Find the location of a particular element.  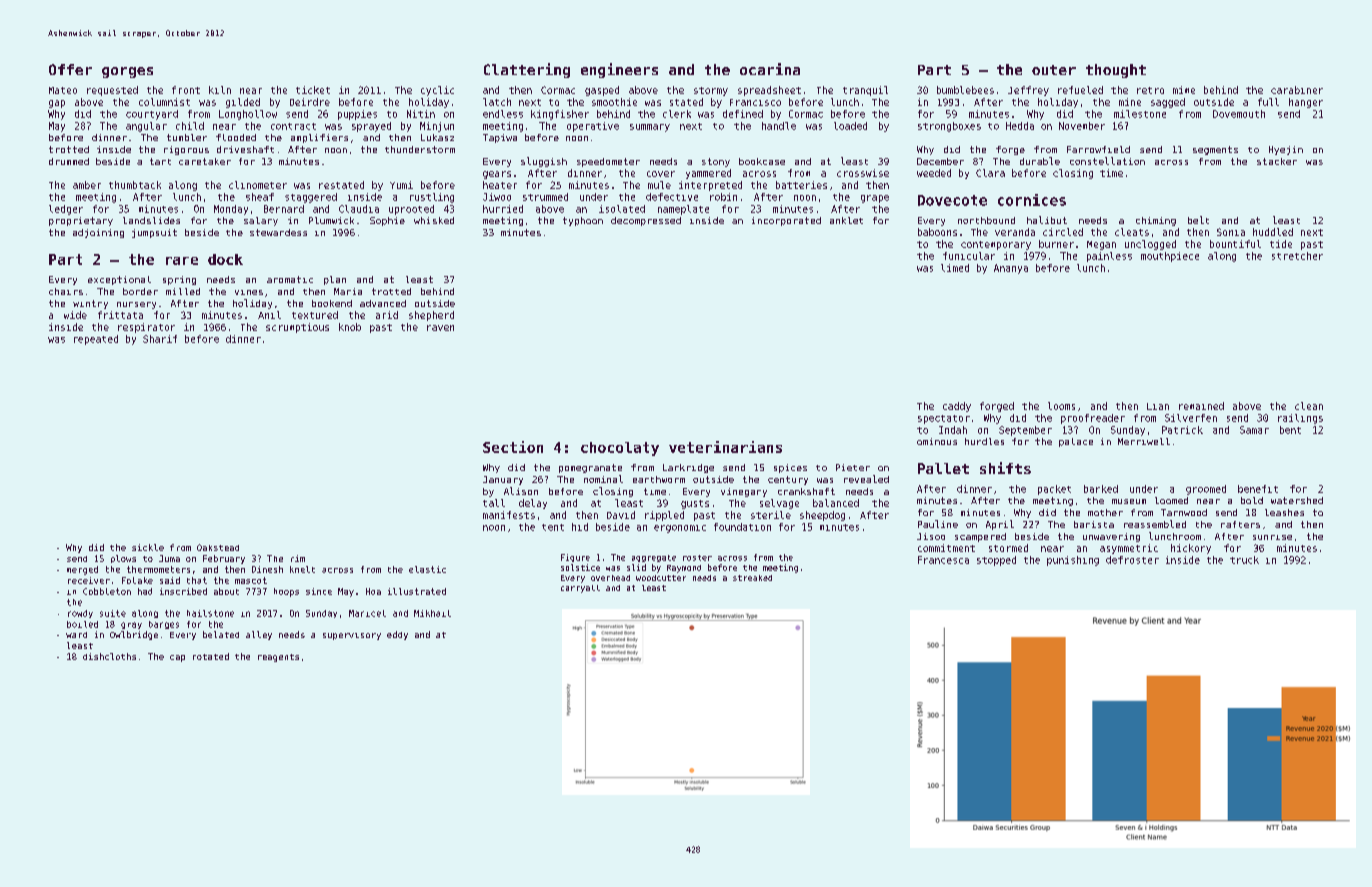

Section is located at coordinates (513, 447).
